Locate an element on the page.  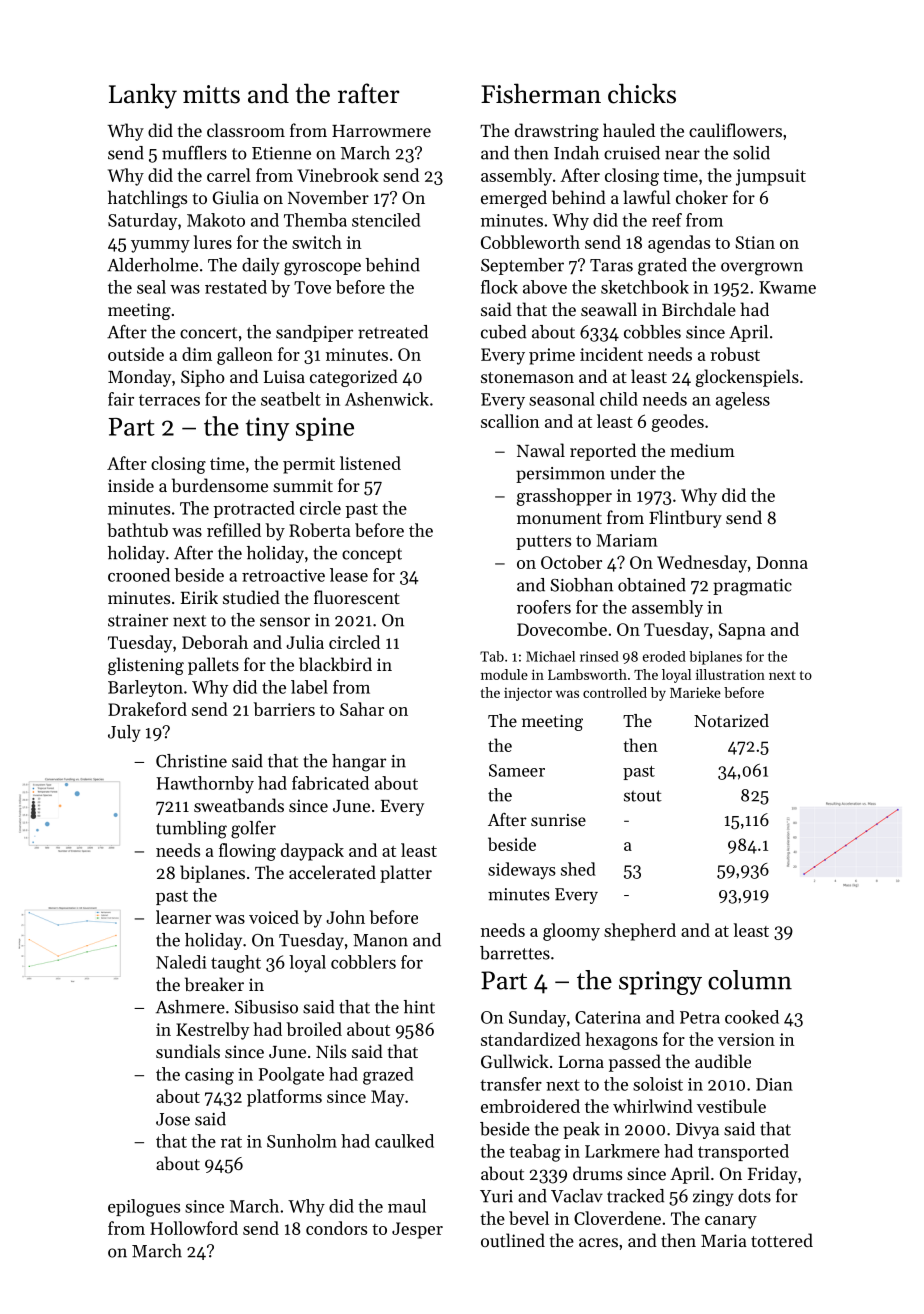
cauliflowers is located at coordinates (735, 130).
